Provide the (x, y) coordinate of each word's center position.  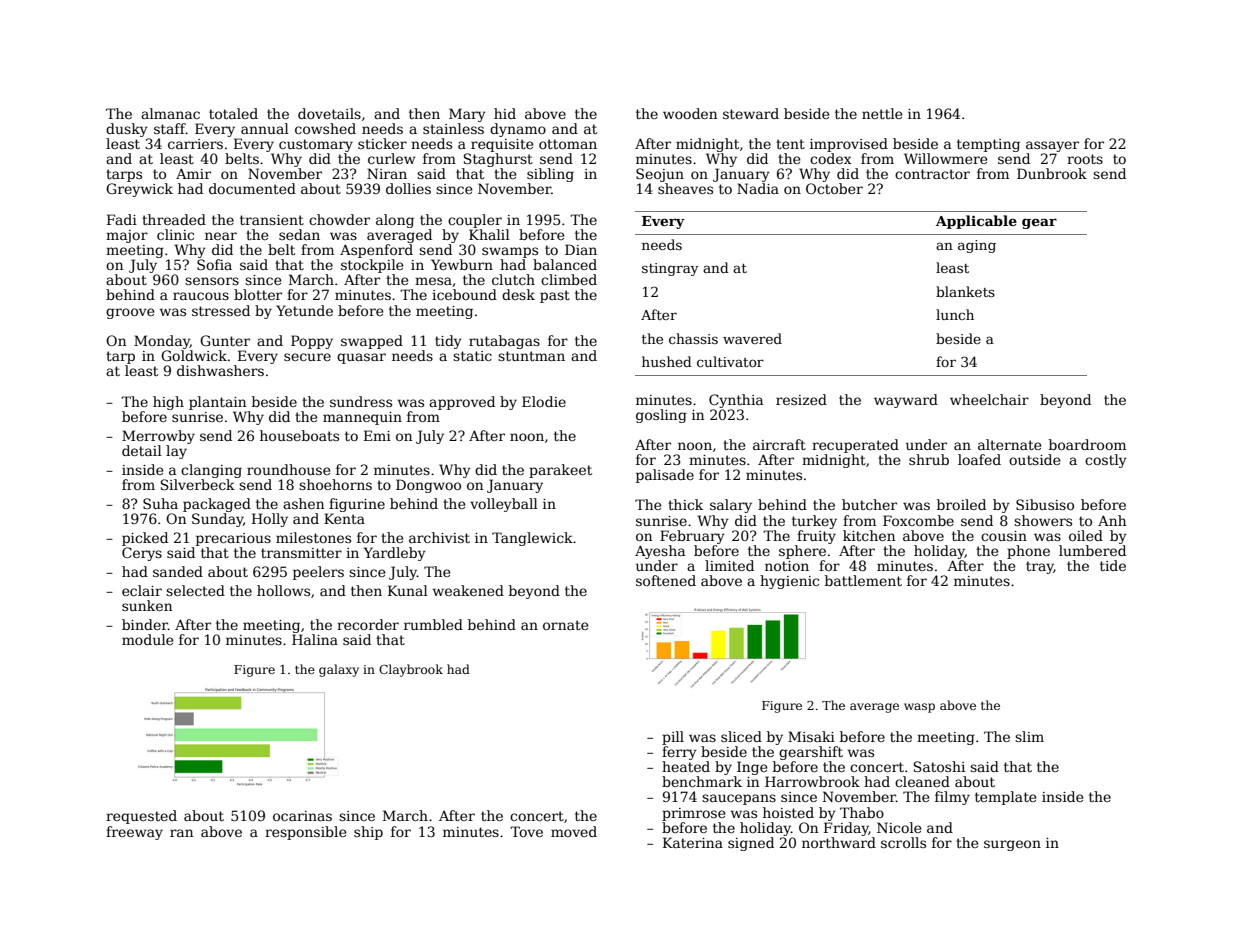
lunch (955, 314)
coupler (475, 221)
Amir (193, 173)
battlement (863, 580)
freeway (134, 833)
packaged (217, 505)
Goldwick (194, 355)
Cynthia (736, 401)
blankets (965, 291)
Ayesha (660, 552)
